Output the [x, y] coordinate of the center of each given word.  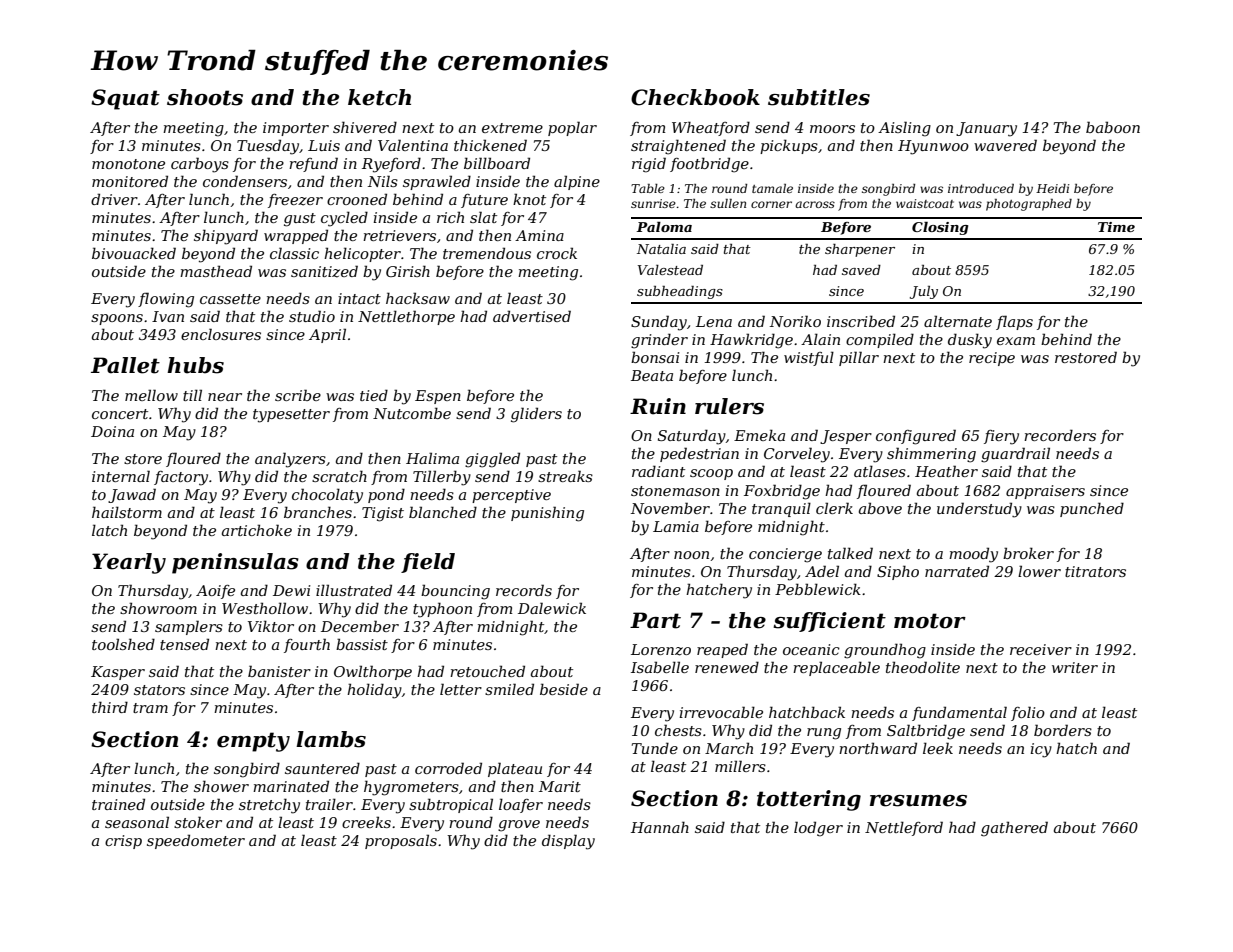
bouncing [455, 592]
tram [150, 708]
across [815, 204]
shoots [205, 97]
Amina [539, 235]
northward [878, 748]
